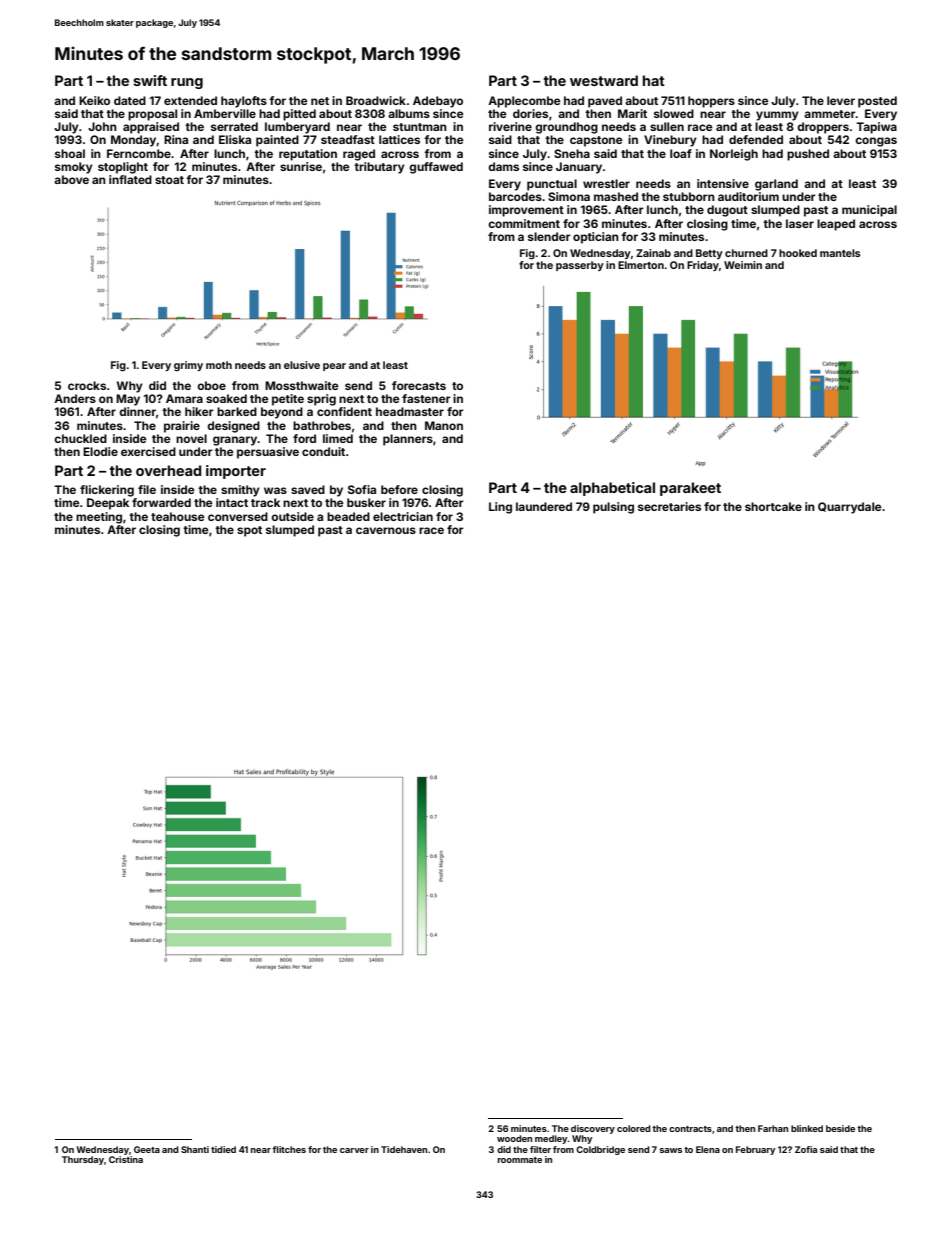 Image resolution: width=952 pixels, height=1233 pixels. I want to click on Geeta, so click(147, 1149).
